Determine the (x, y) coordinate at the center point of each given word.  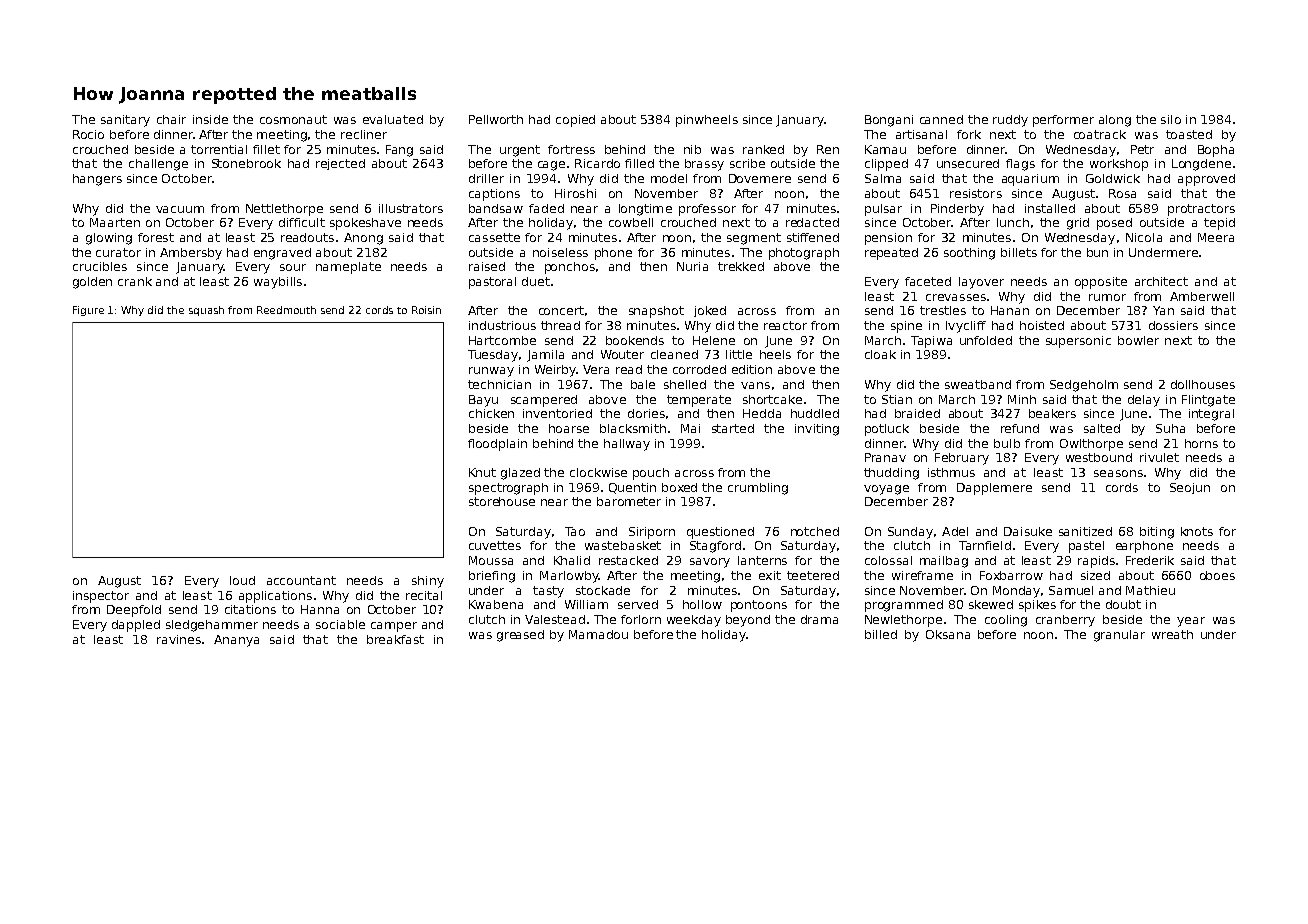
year (1191, 622)
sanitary (125, 121)
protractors (1201, 210)
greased (520, 636)
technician (499, 384)
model (669, 178)
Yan (1163, 310)
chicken (491, 413)
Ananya (236, 641)
